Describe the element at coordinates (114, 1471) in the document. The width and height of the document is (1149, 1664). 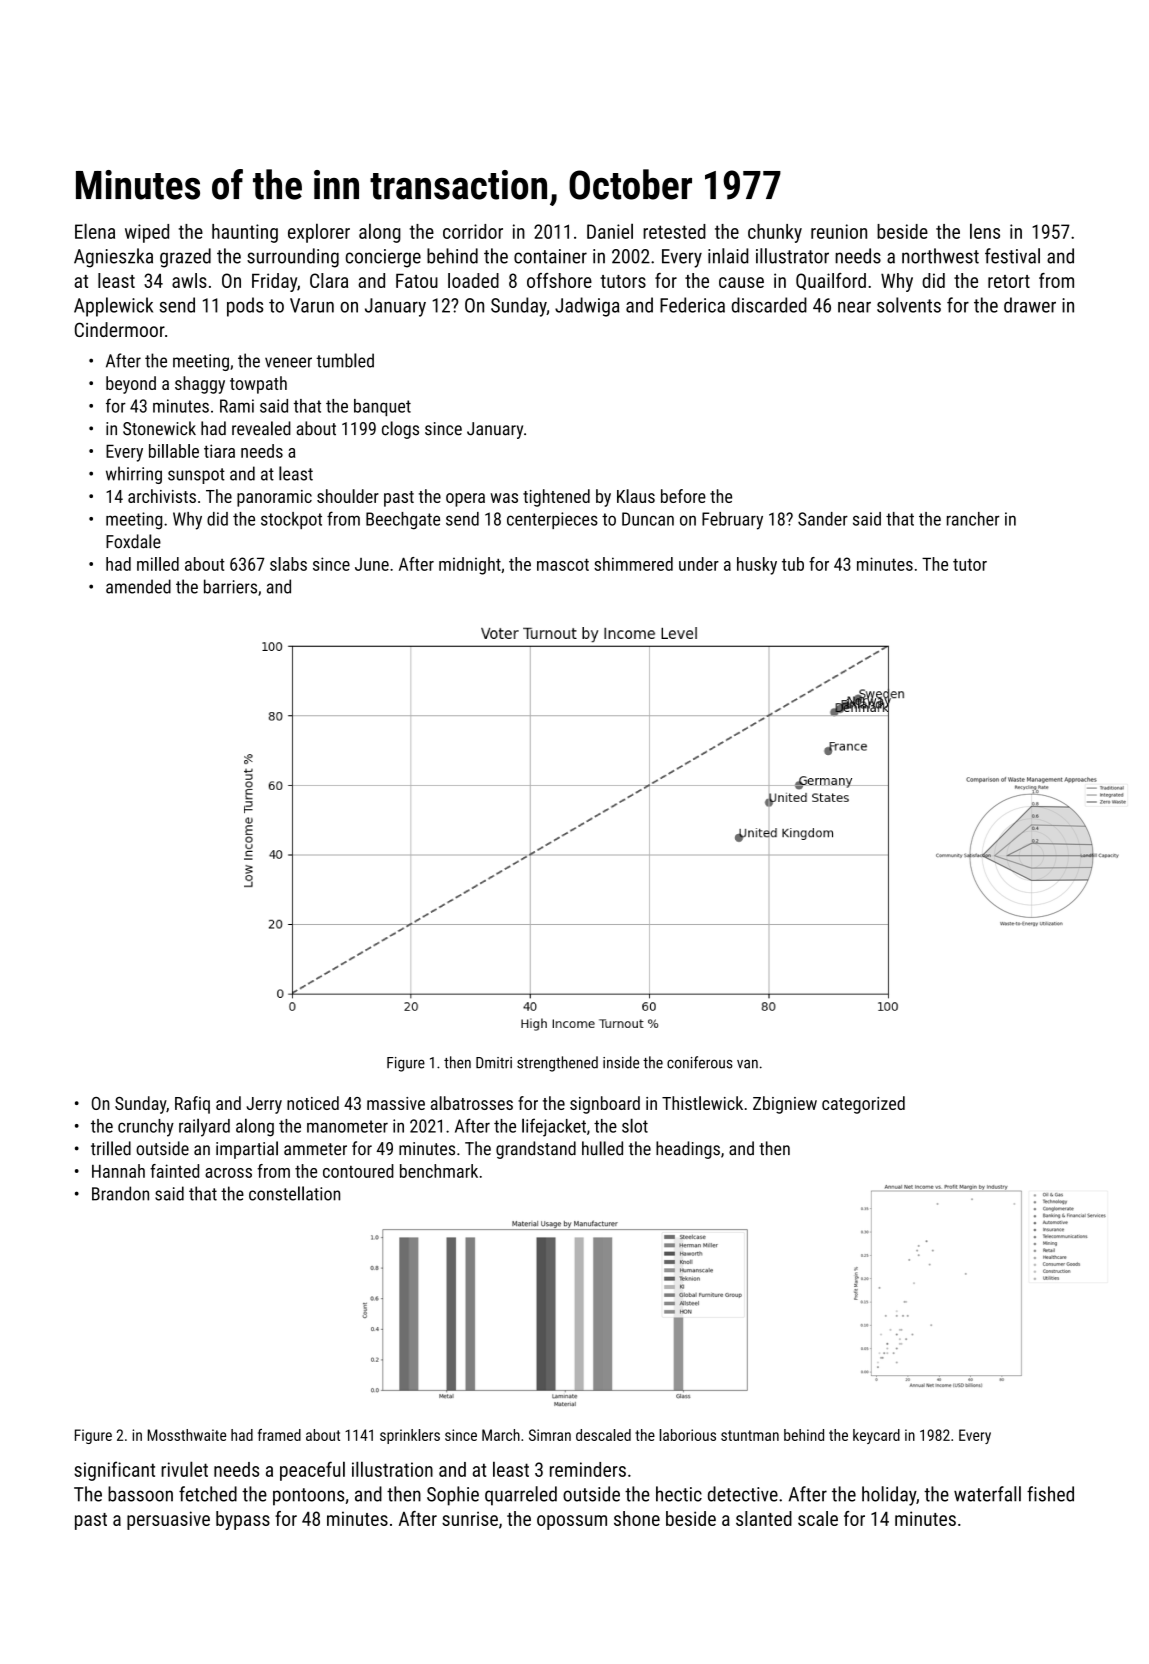
I see `significant` at that location.
